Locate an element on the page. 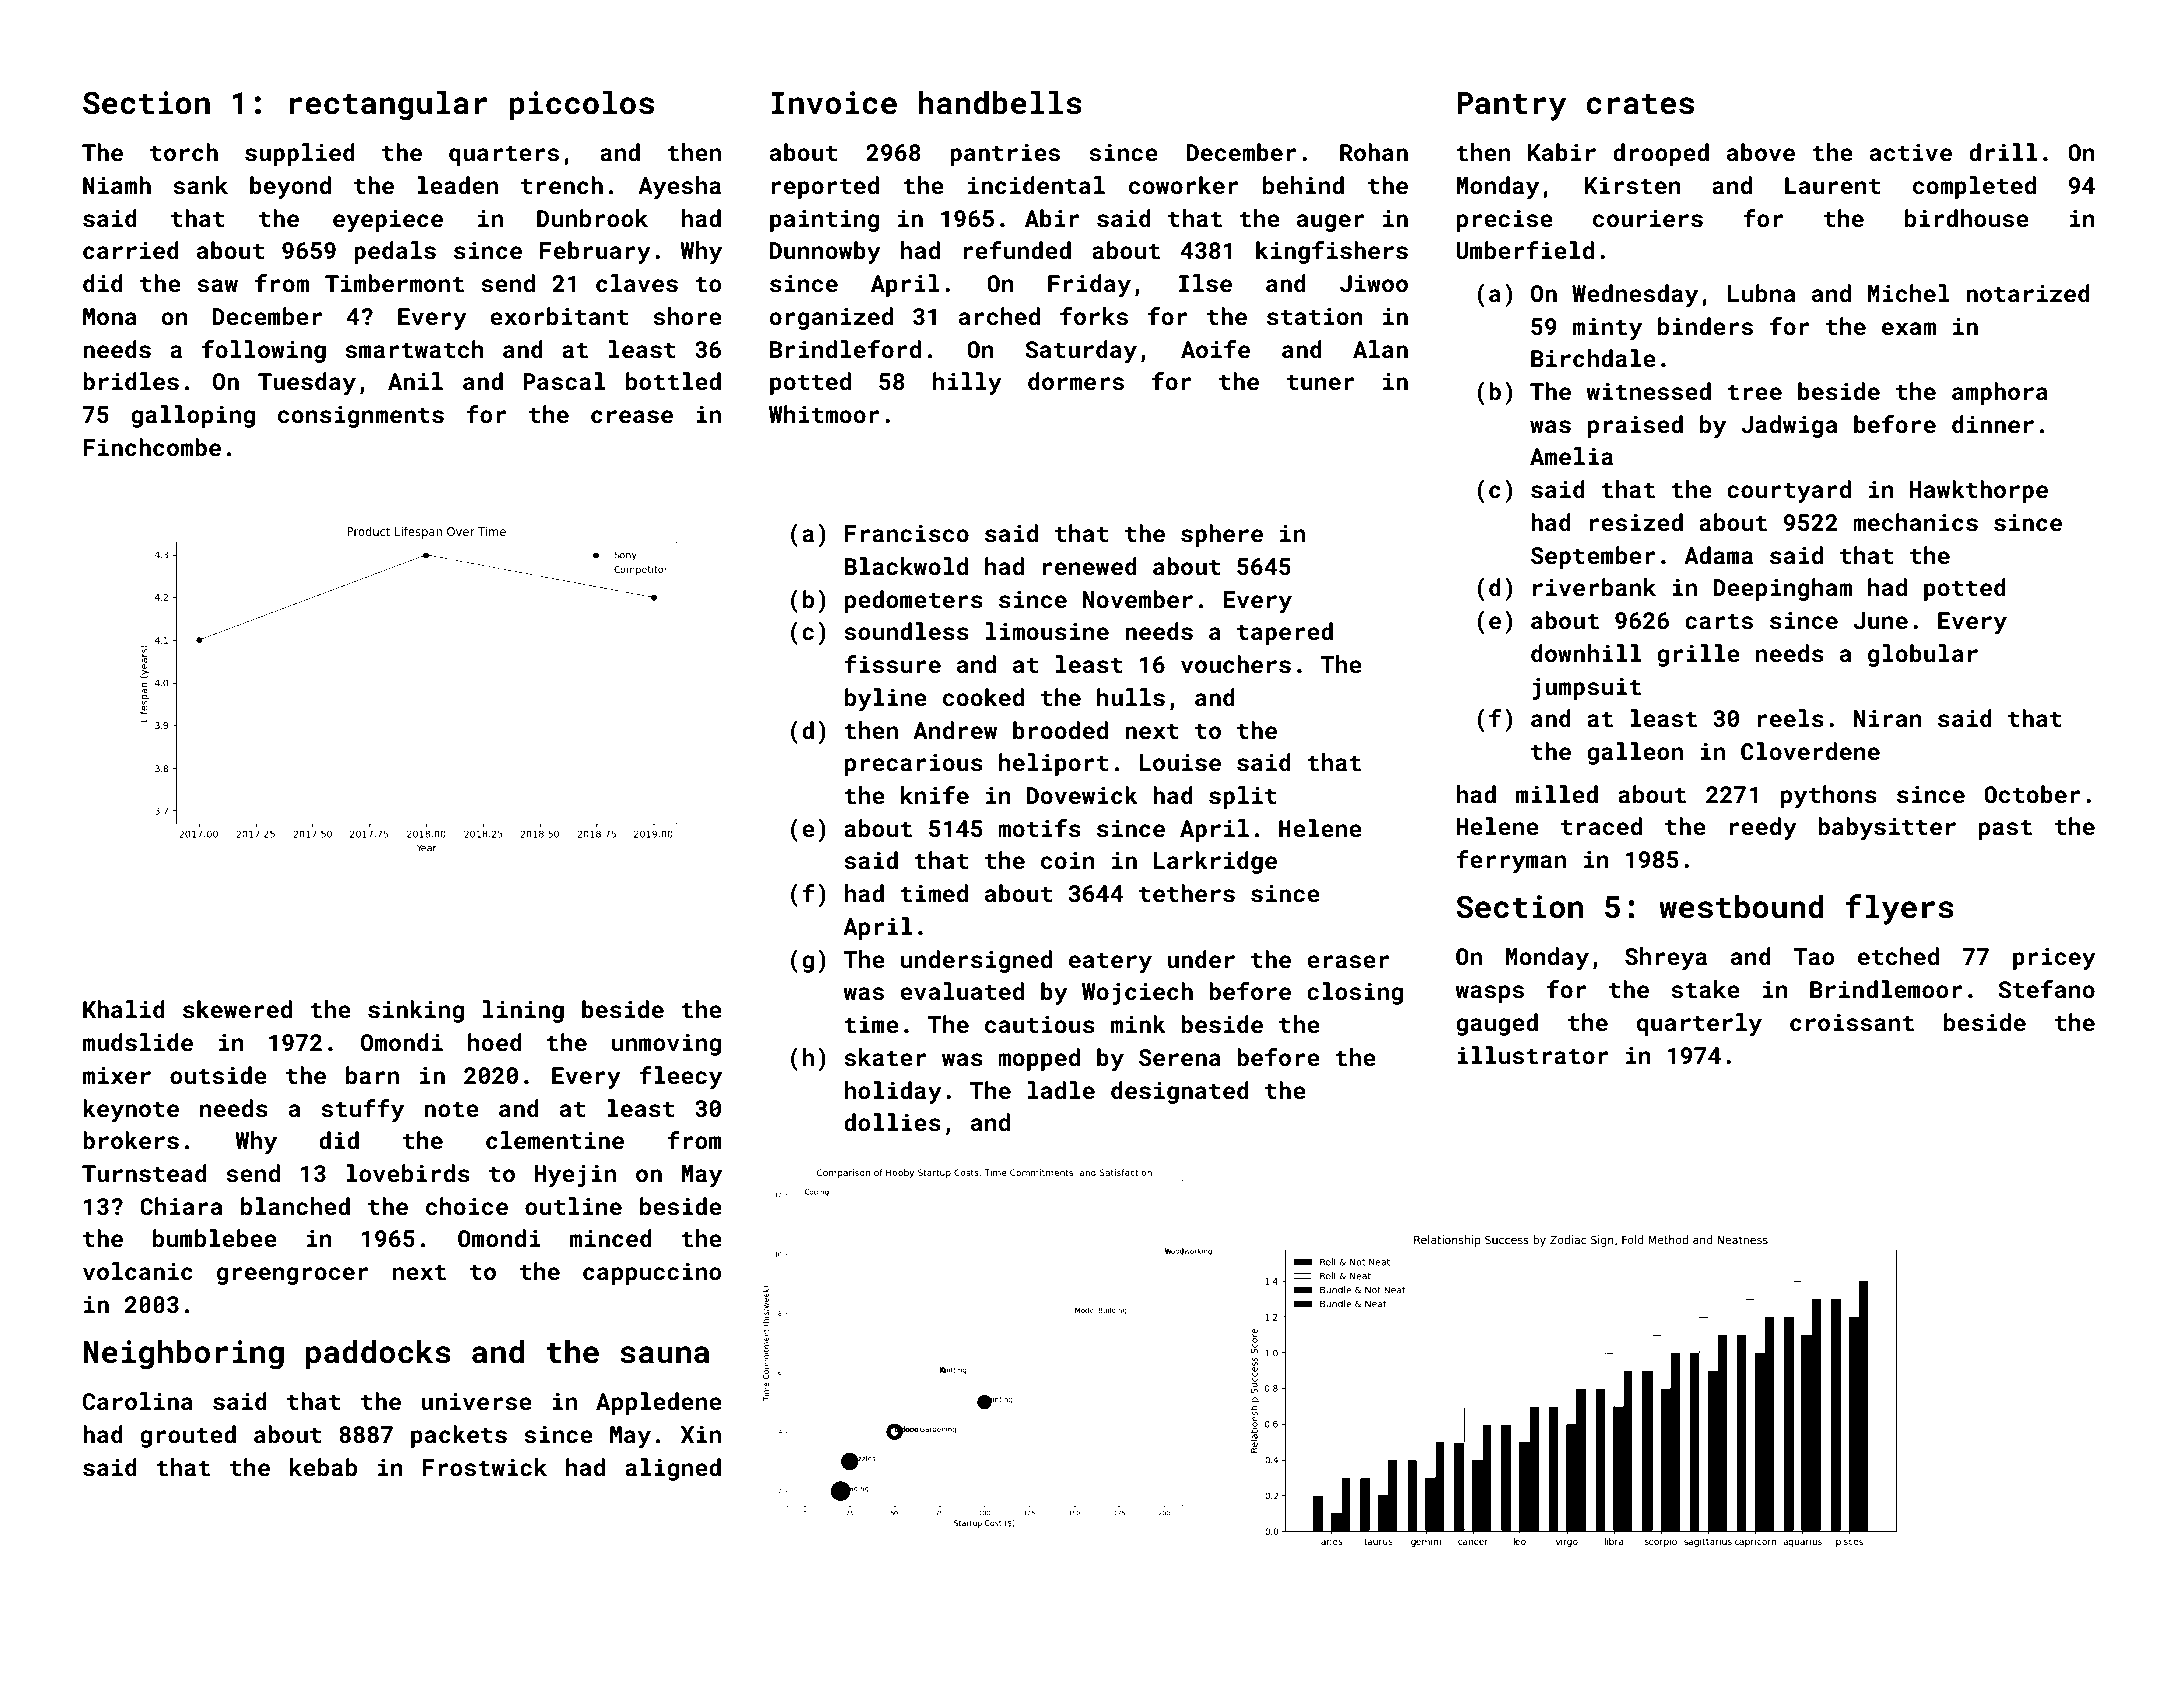  Xin is located at coordinates (701, 1434).
